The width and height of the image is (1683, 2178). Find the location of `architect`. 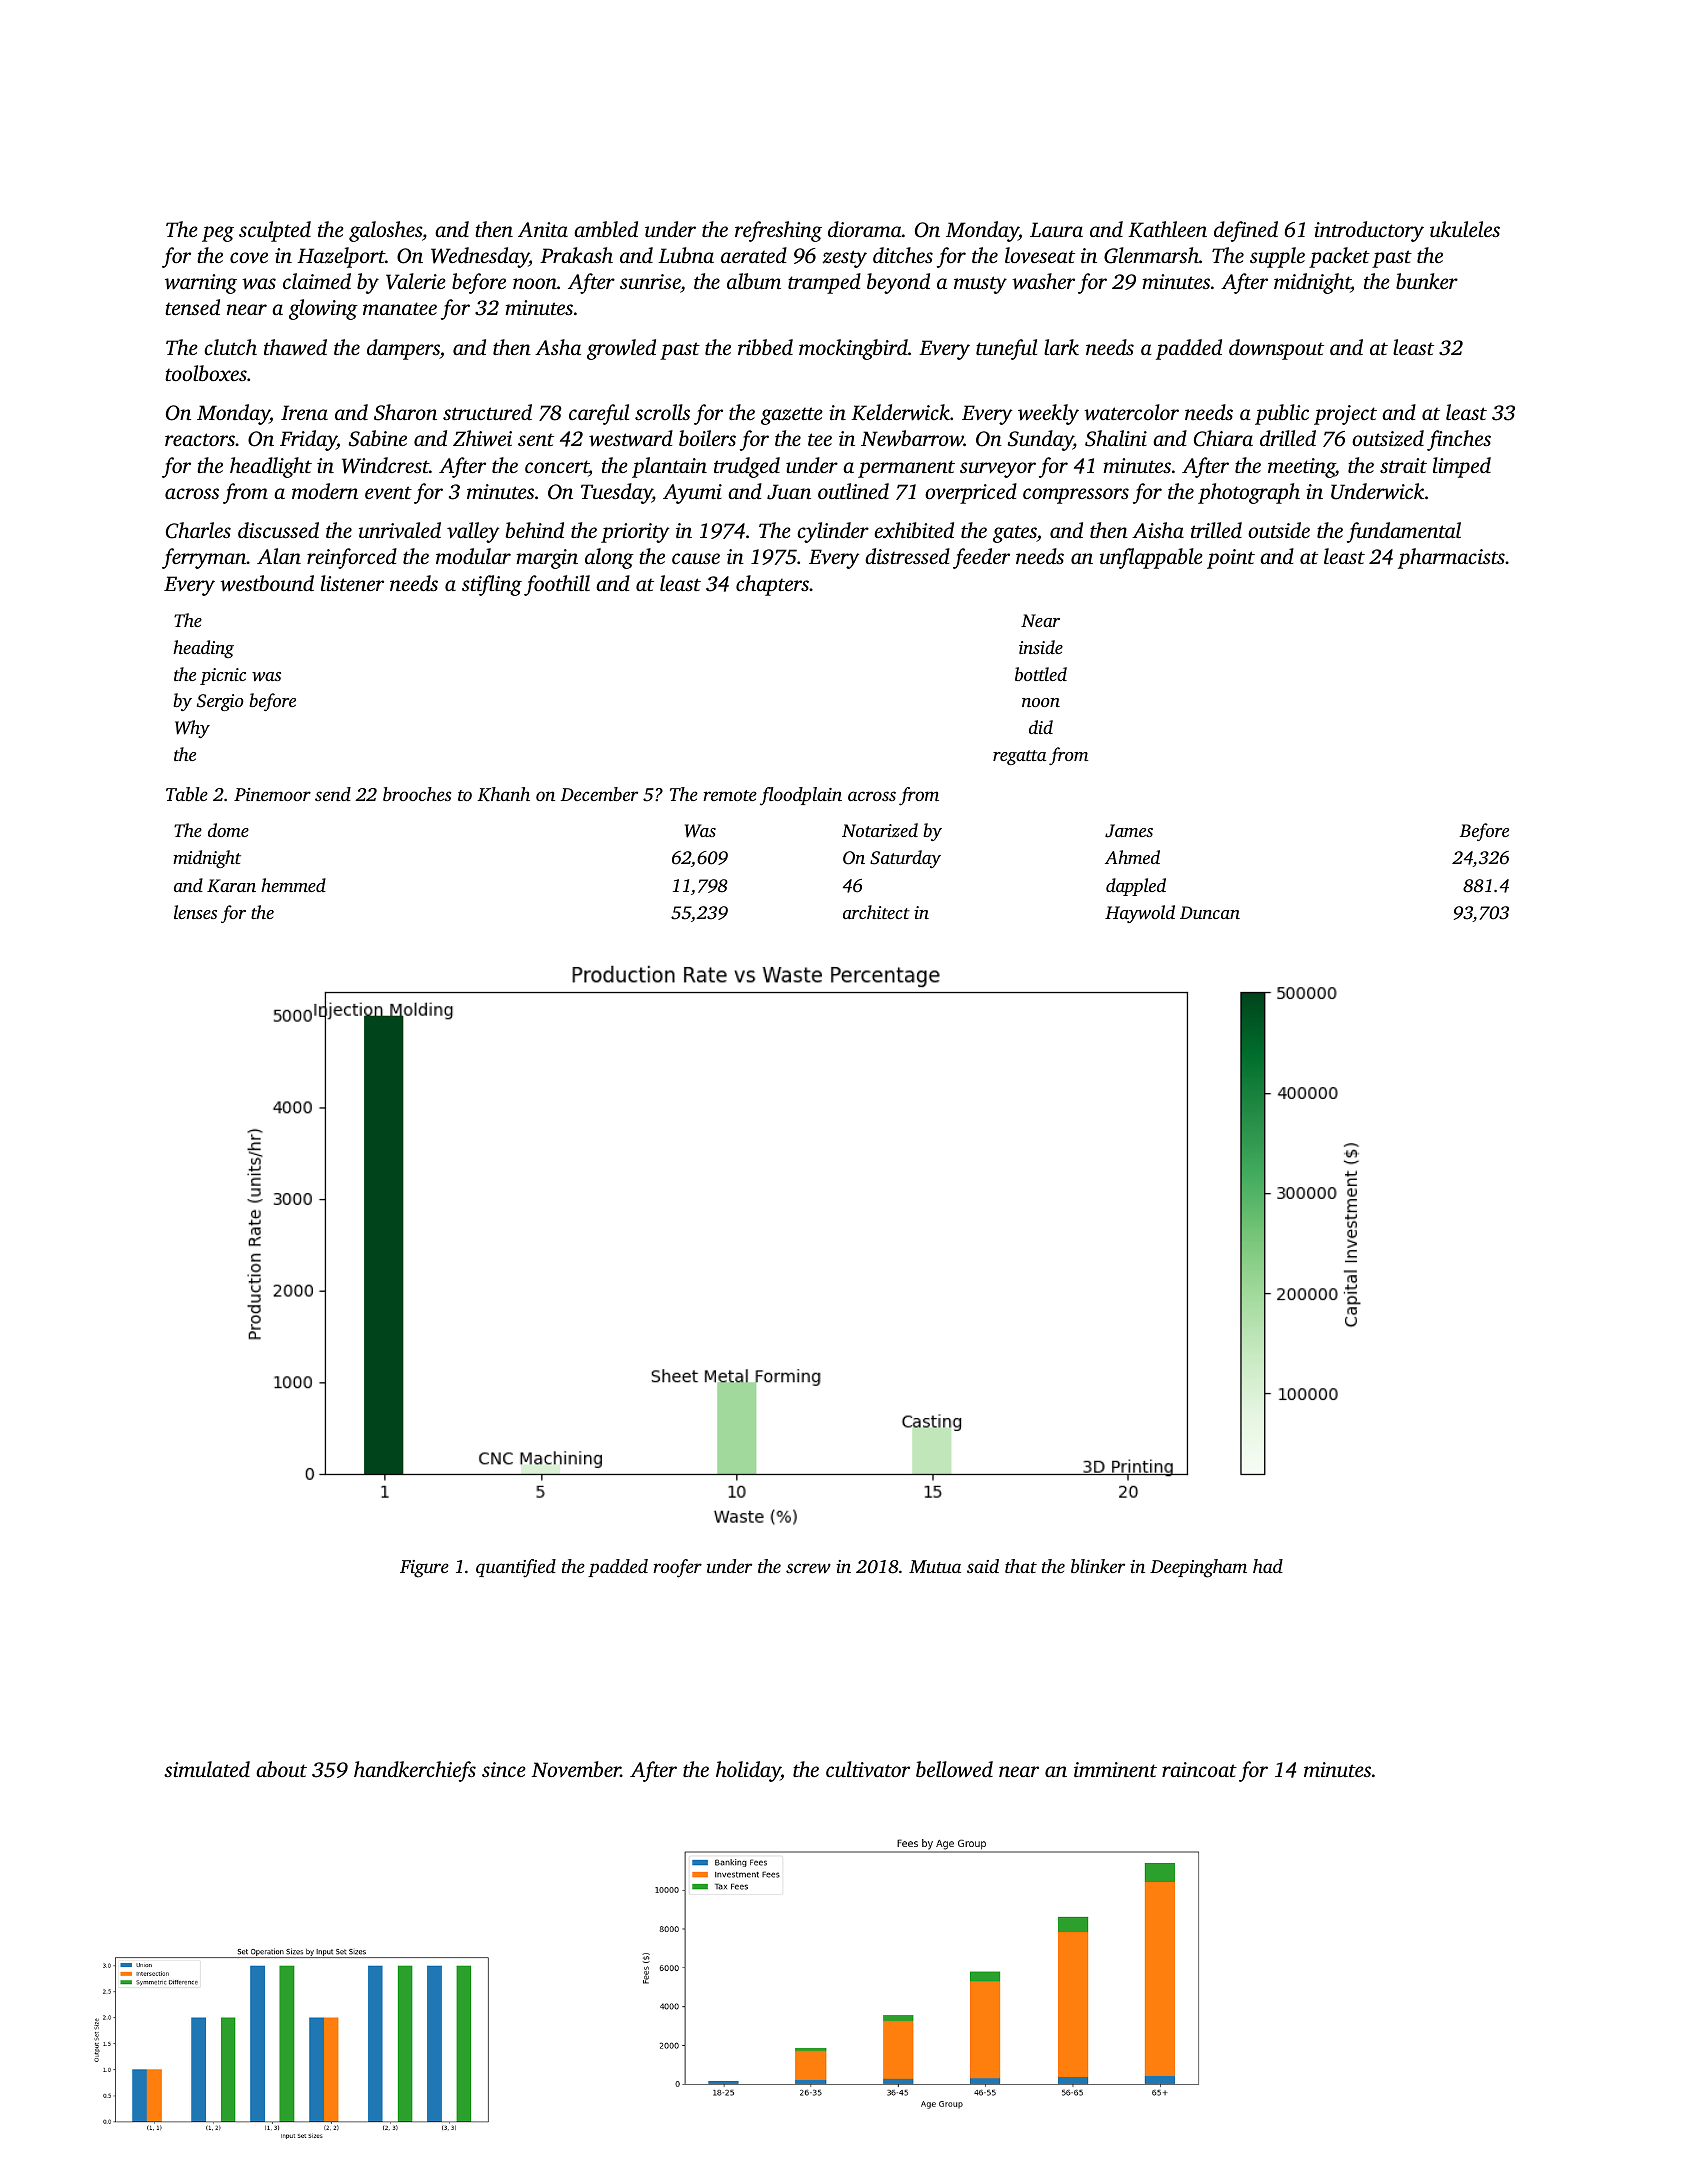

architect is located at coordinates (876, 912).
